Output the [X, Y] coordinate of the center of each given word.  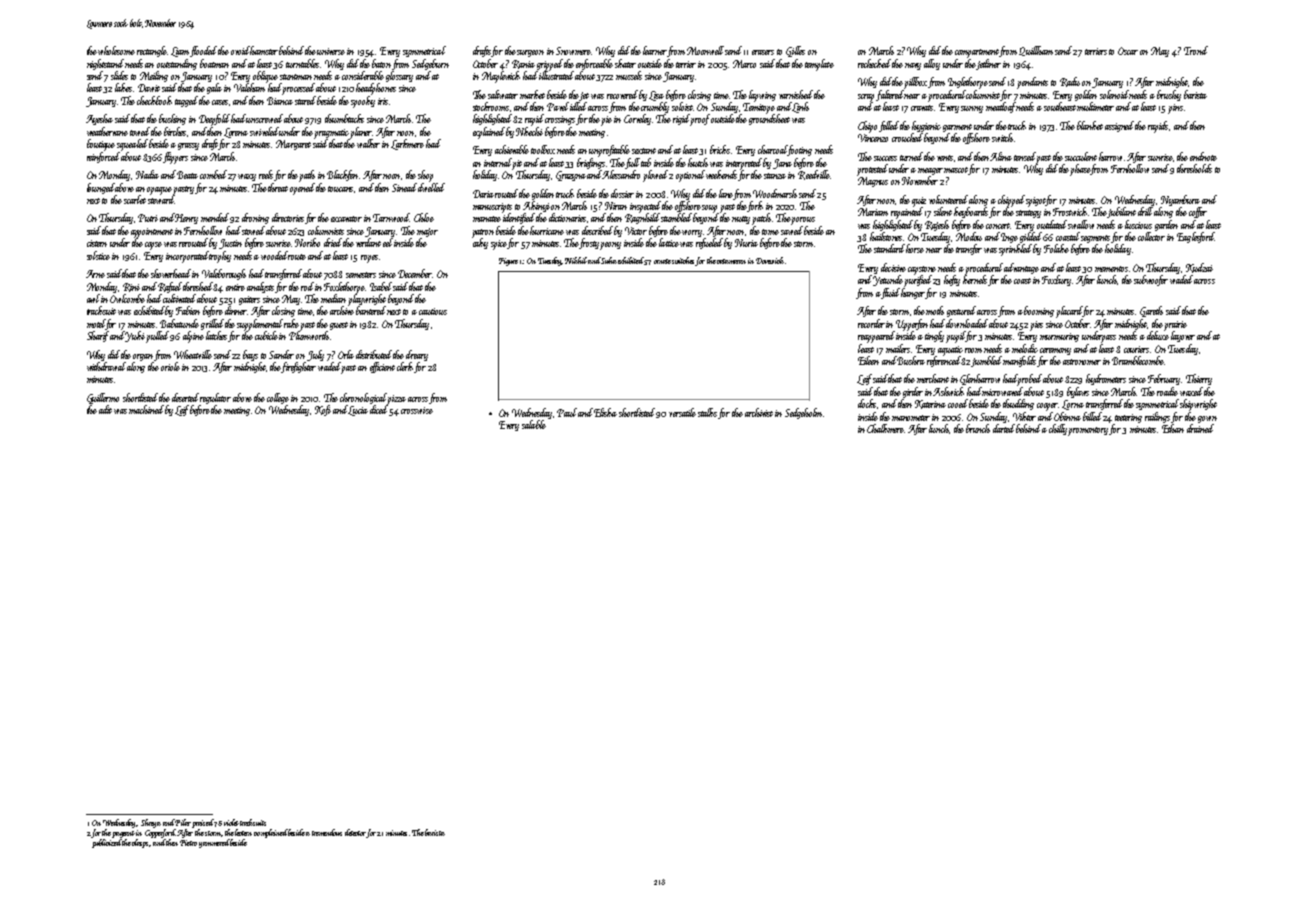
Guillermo [103, 398]
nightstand [105, 64]
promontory [1089, 431]
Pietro [188, 843]
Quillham [1036, 51]
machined [146, 409]
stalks [707, 412]
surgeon [530, 53]
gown [1207, 419]
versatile [682, 412]
